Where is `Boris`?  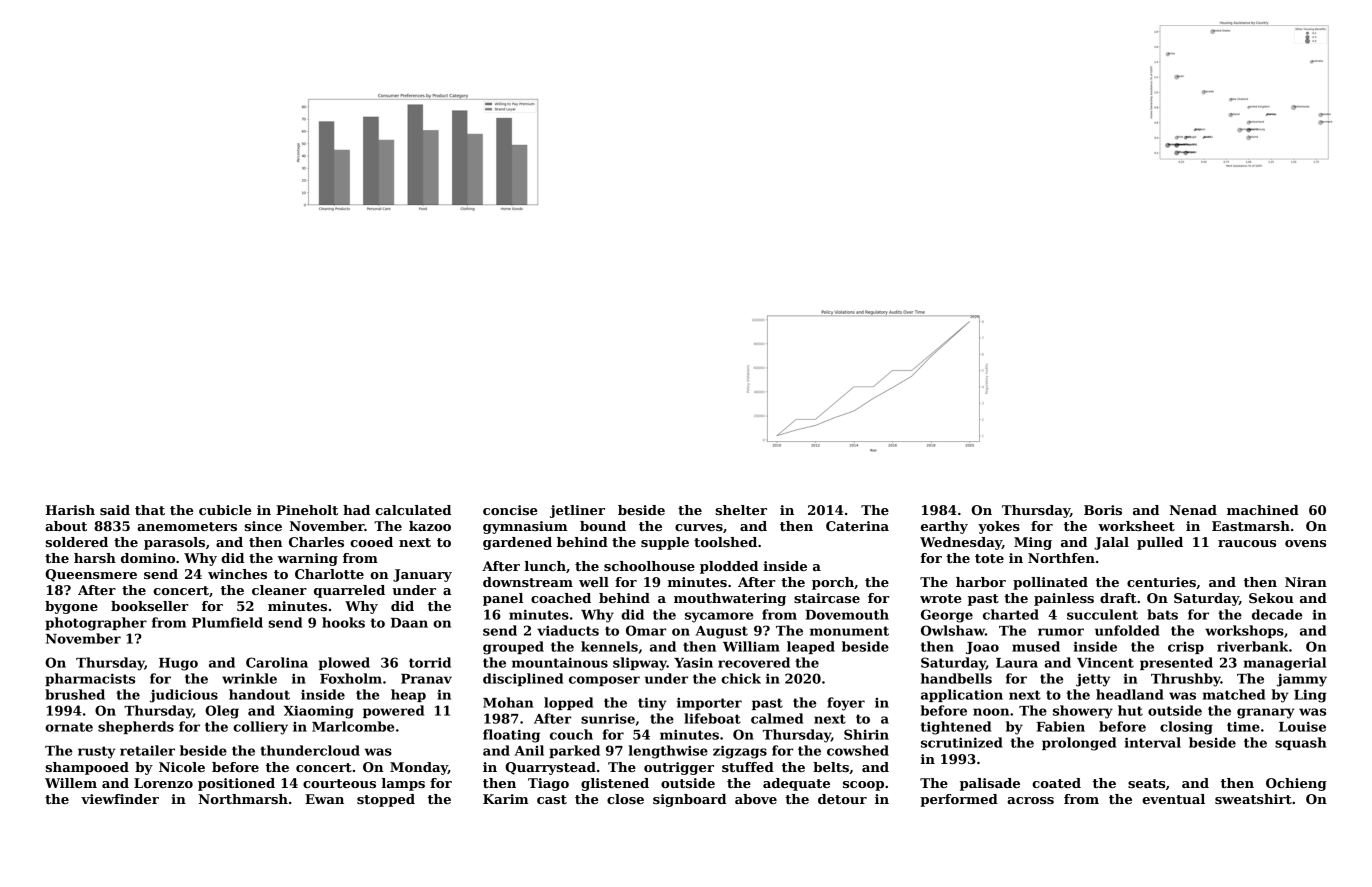
Boris is located at coordinates (1103, 510).
